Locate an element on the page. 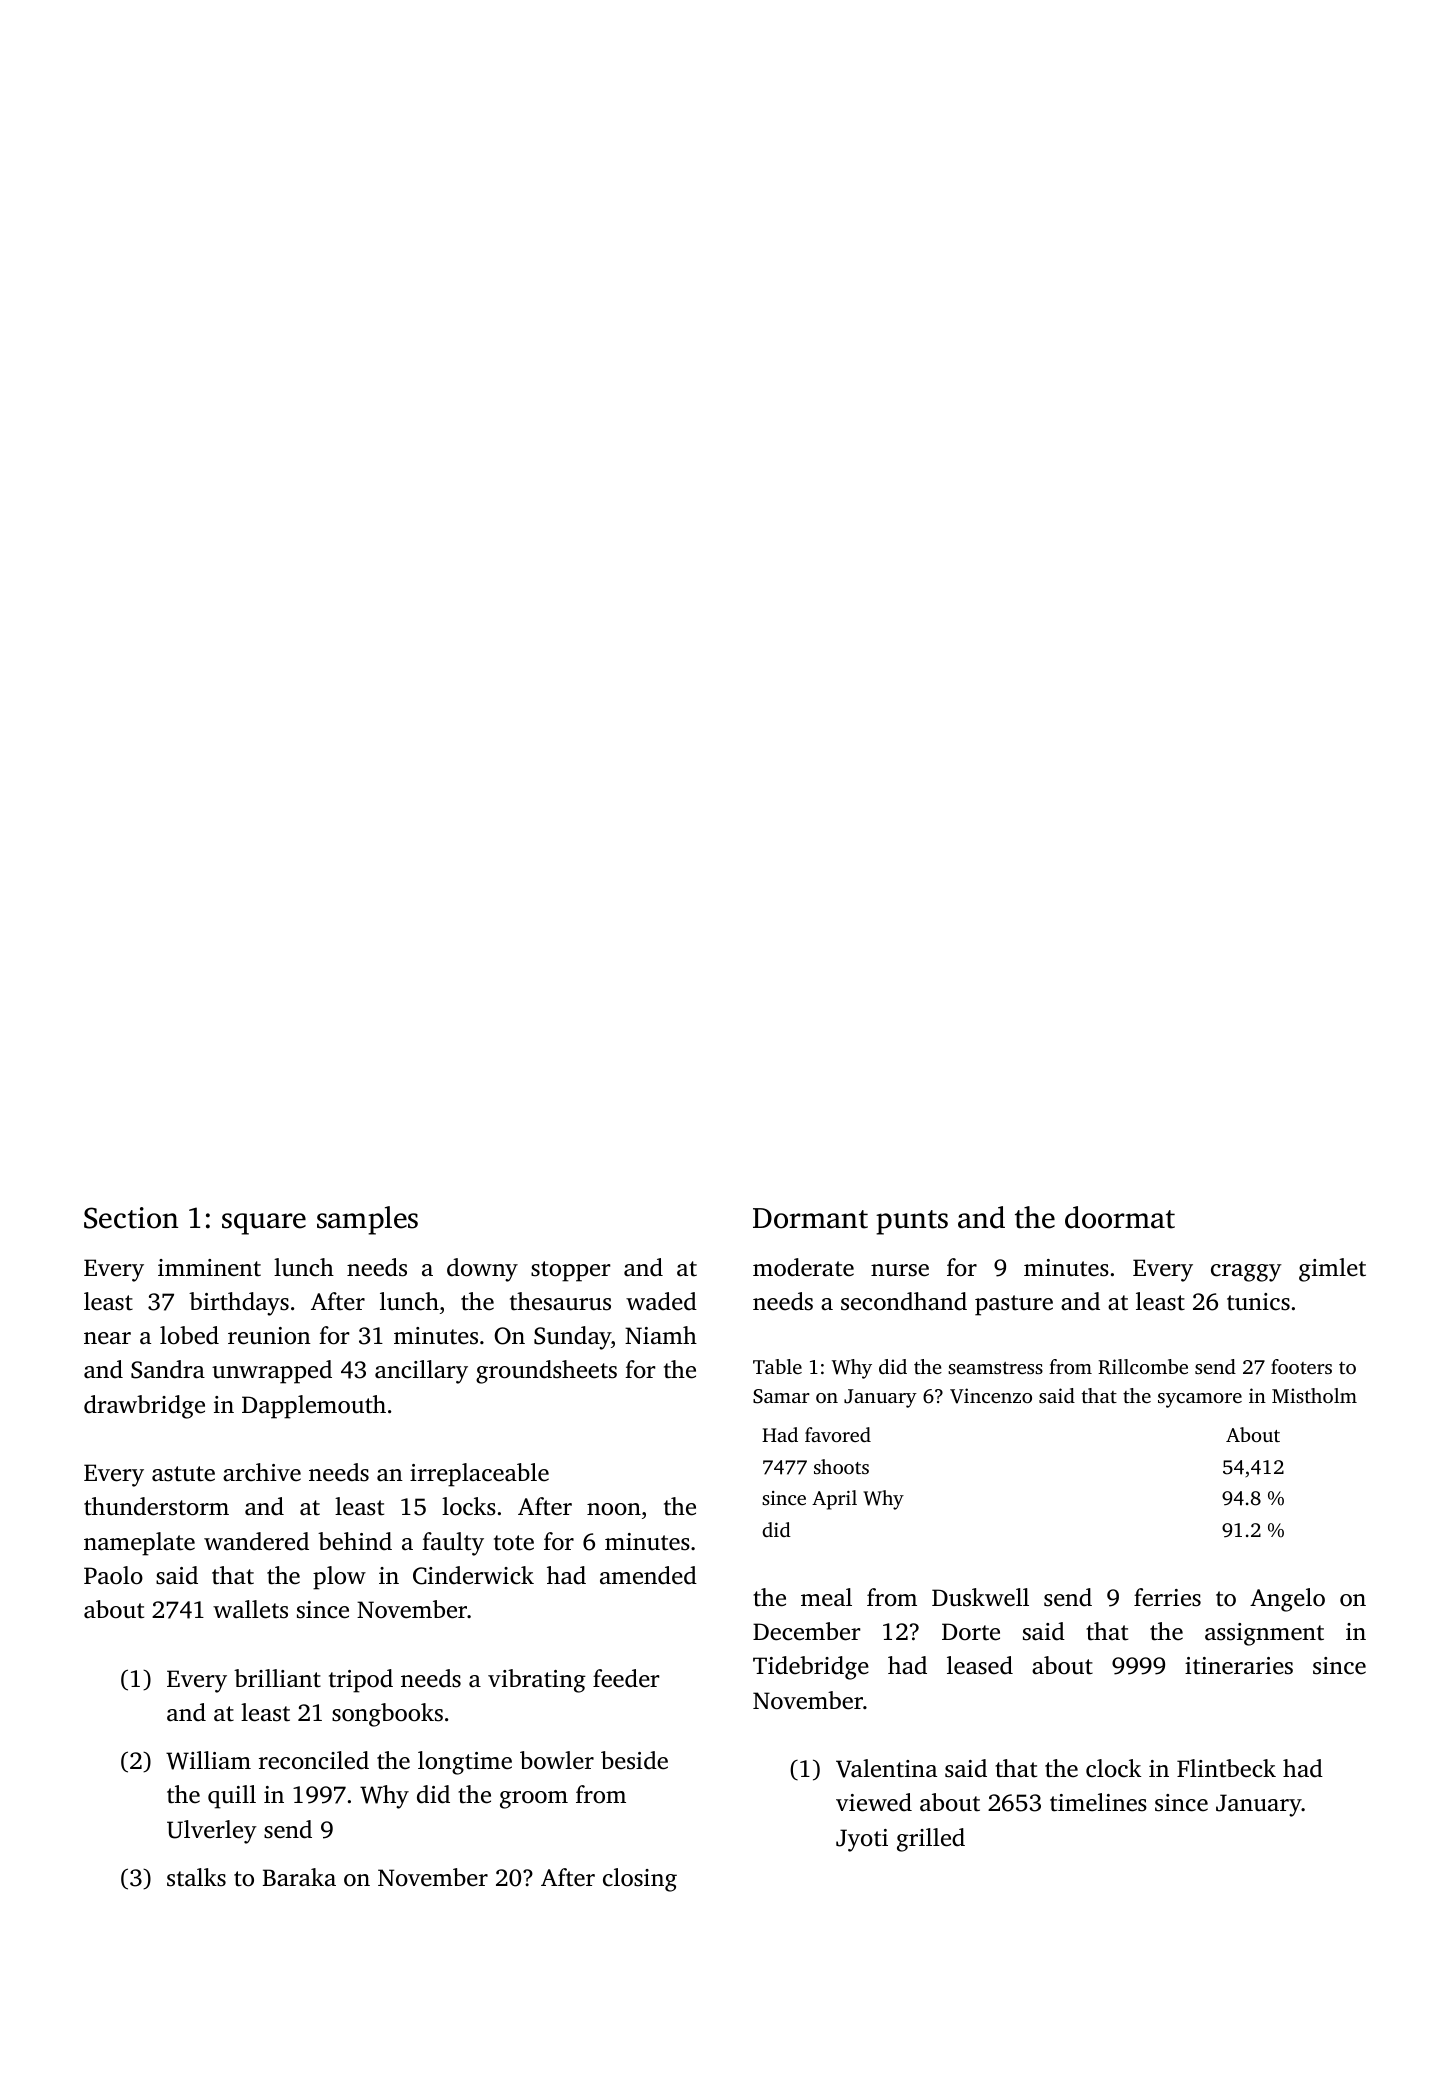 The image size is (1450, 2100). stopper is located at coordinates (571, 1271).
